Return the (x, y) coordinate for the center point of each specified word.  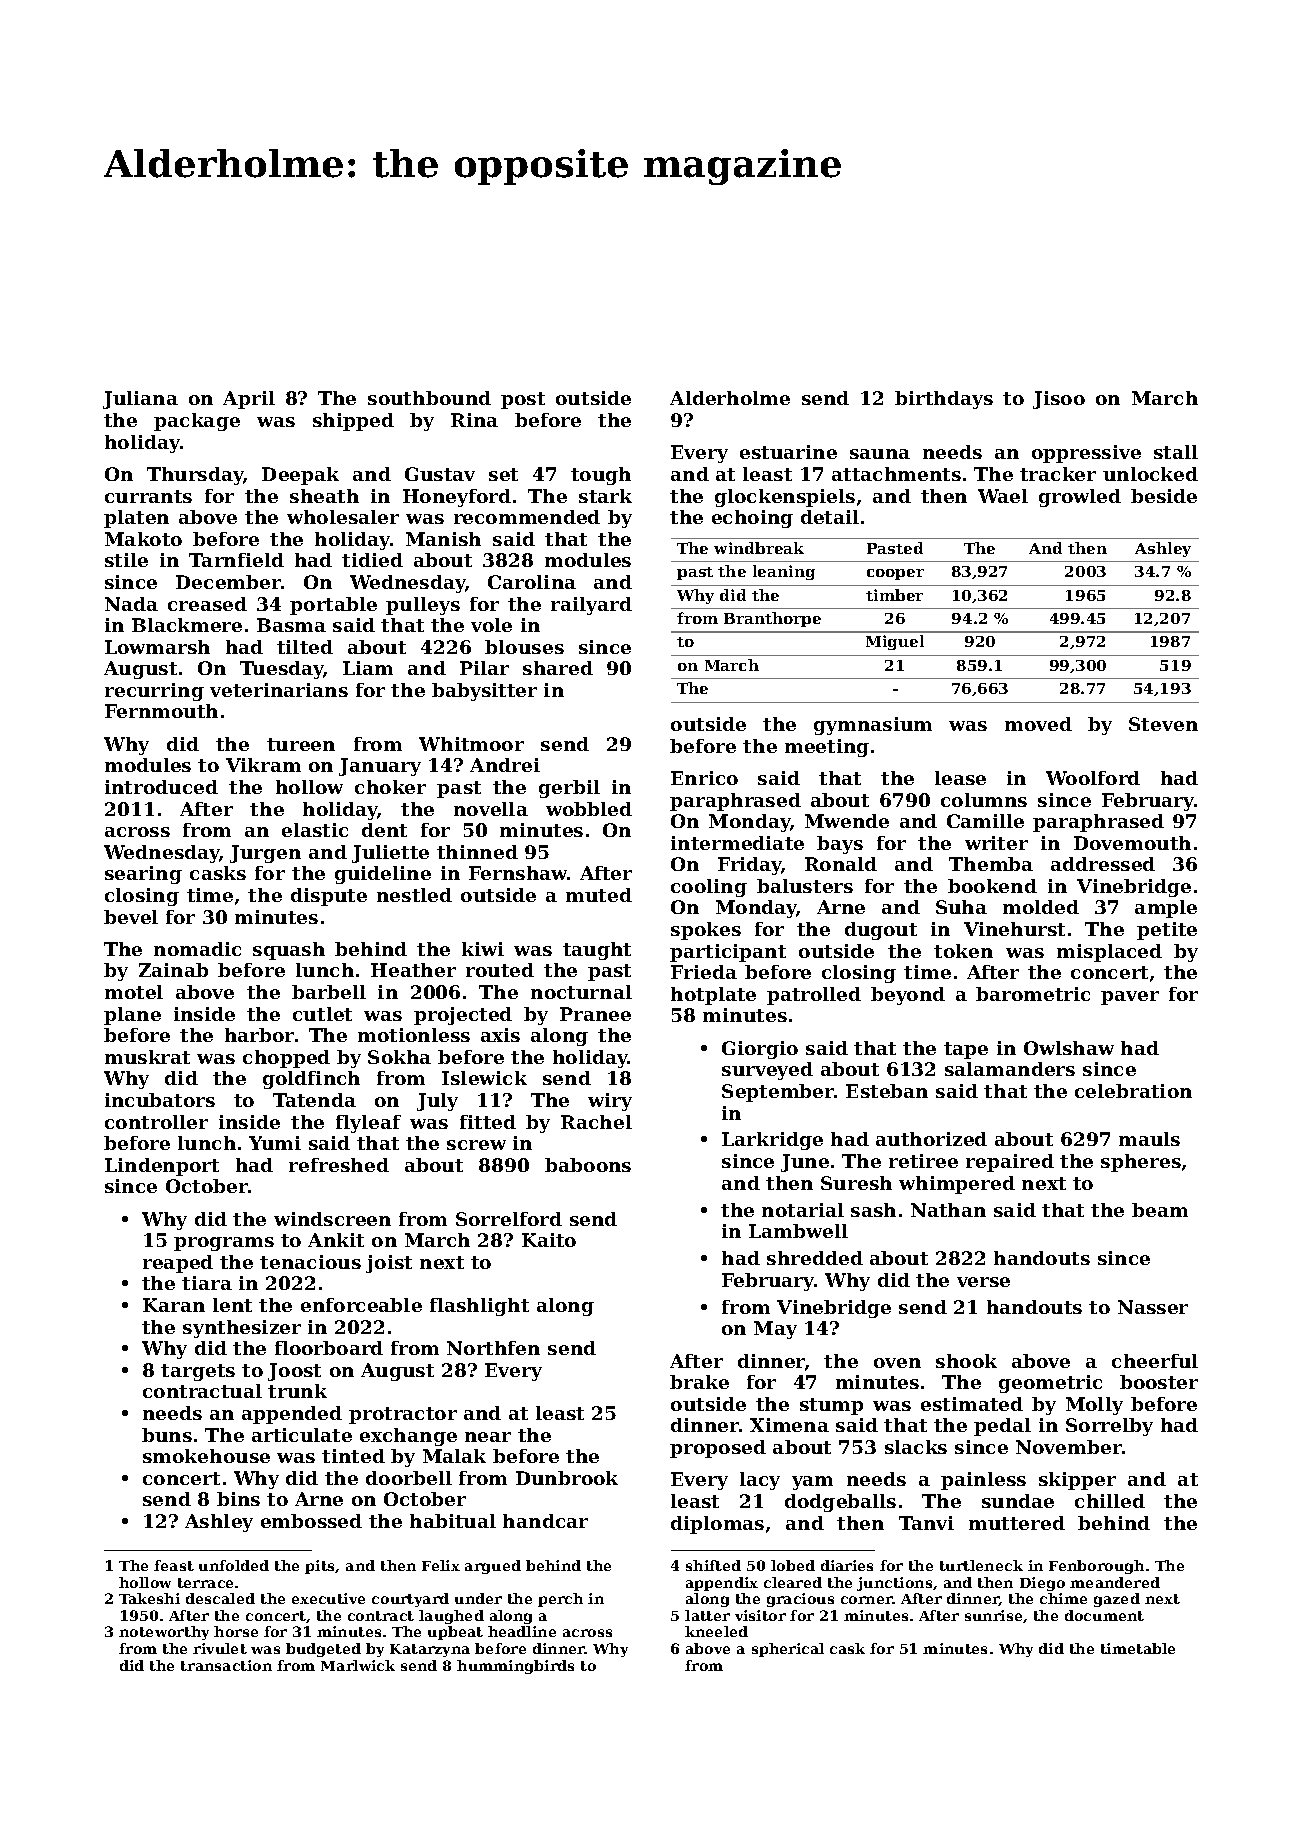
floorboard (329, 1348)
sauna (880, 454)
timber (894, 595)
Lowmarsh (157, 647)
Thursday (195, 476)
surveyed (767, 1071)
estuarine (788, 452)
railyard (591, 606)
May (775, 1330)
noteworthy (164, 1633)
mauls (1149, 1139)
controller (156, 1122)
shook (966, 1361)
